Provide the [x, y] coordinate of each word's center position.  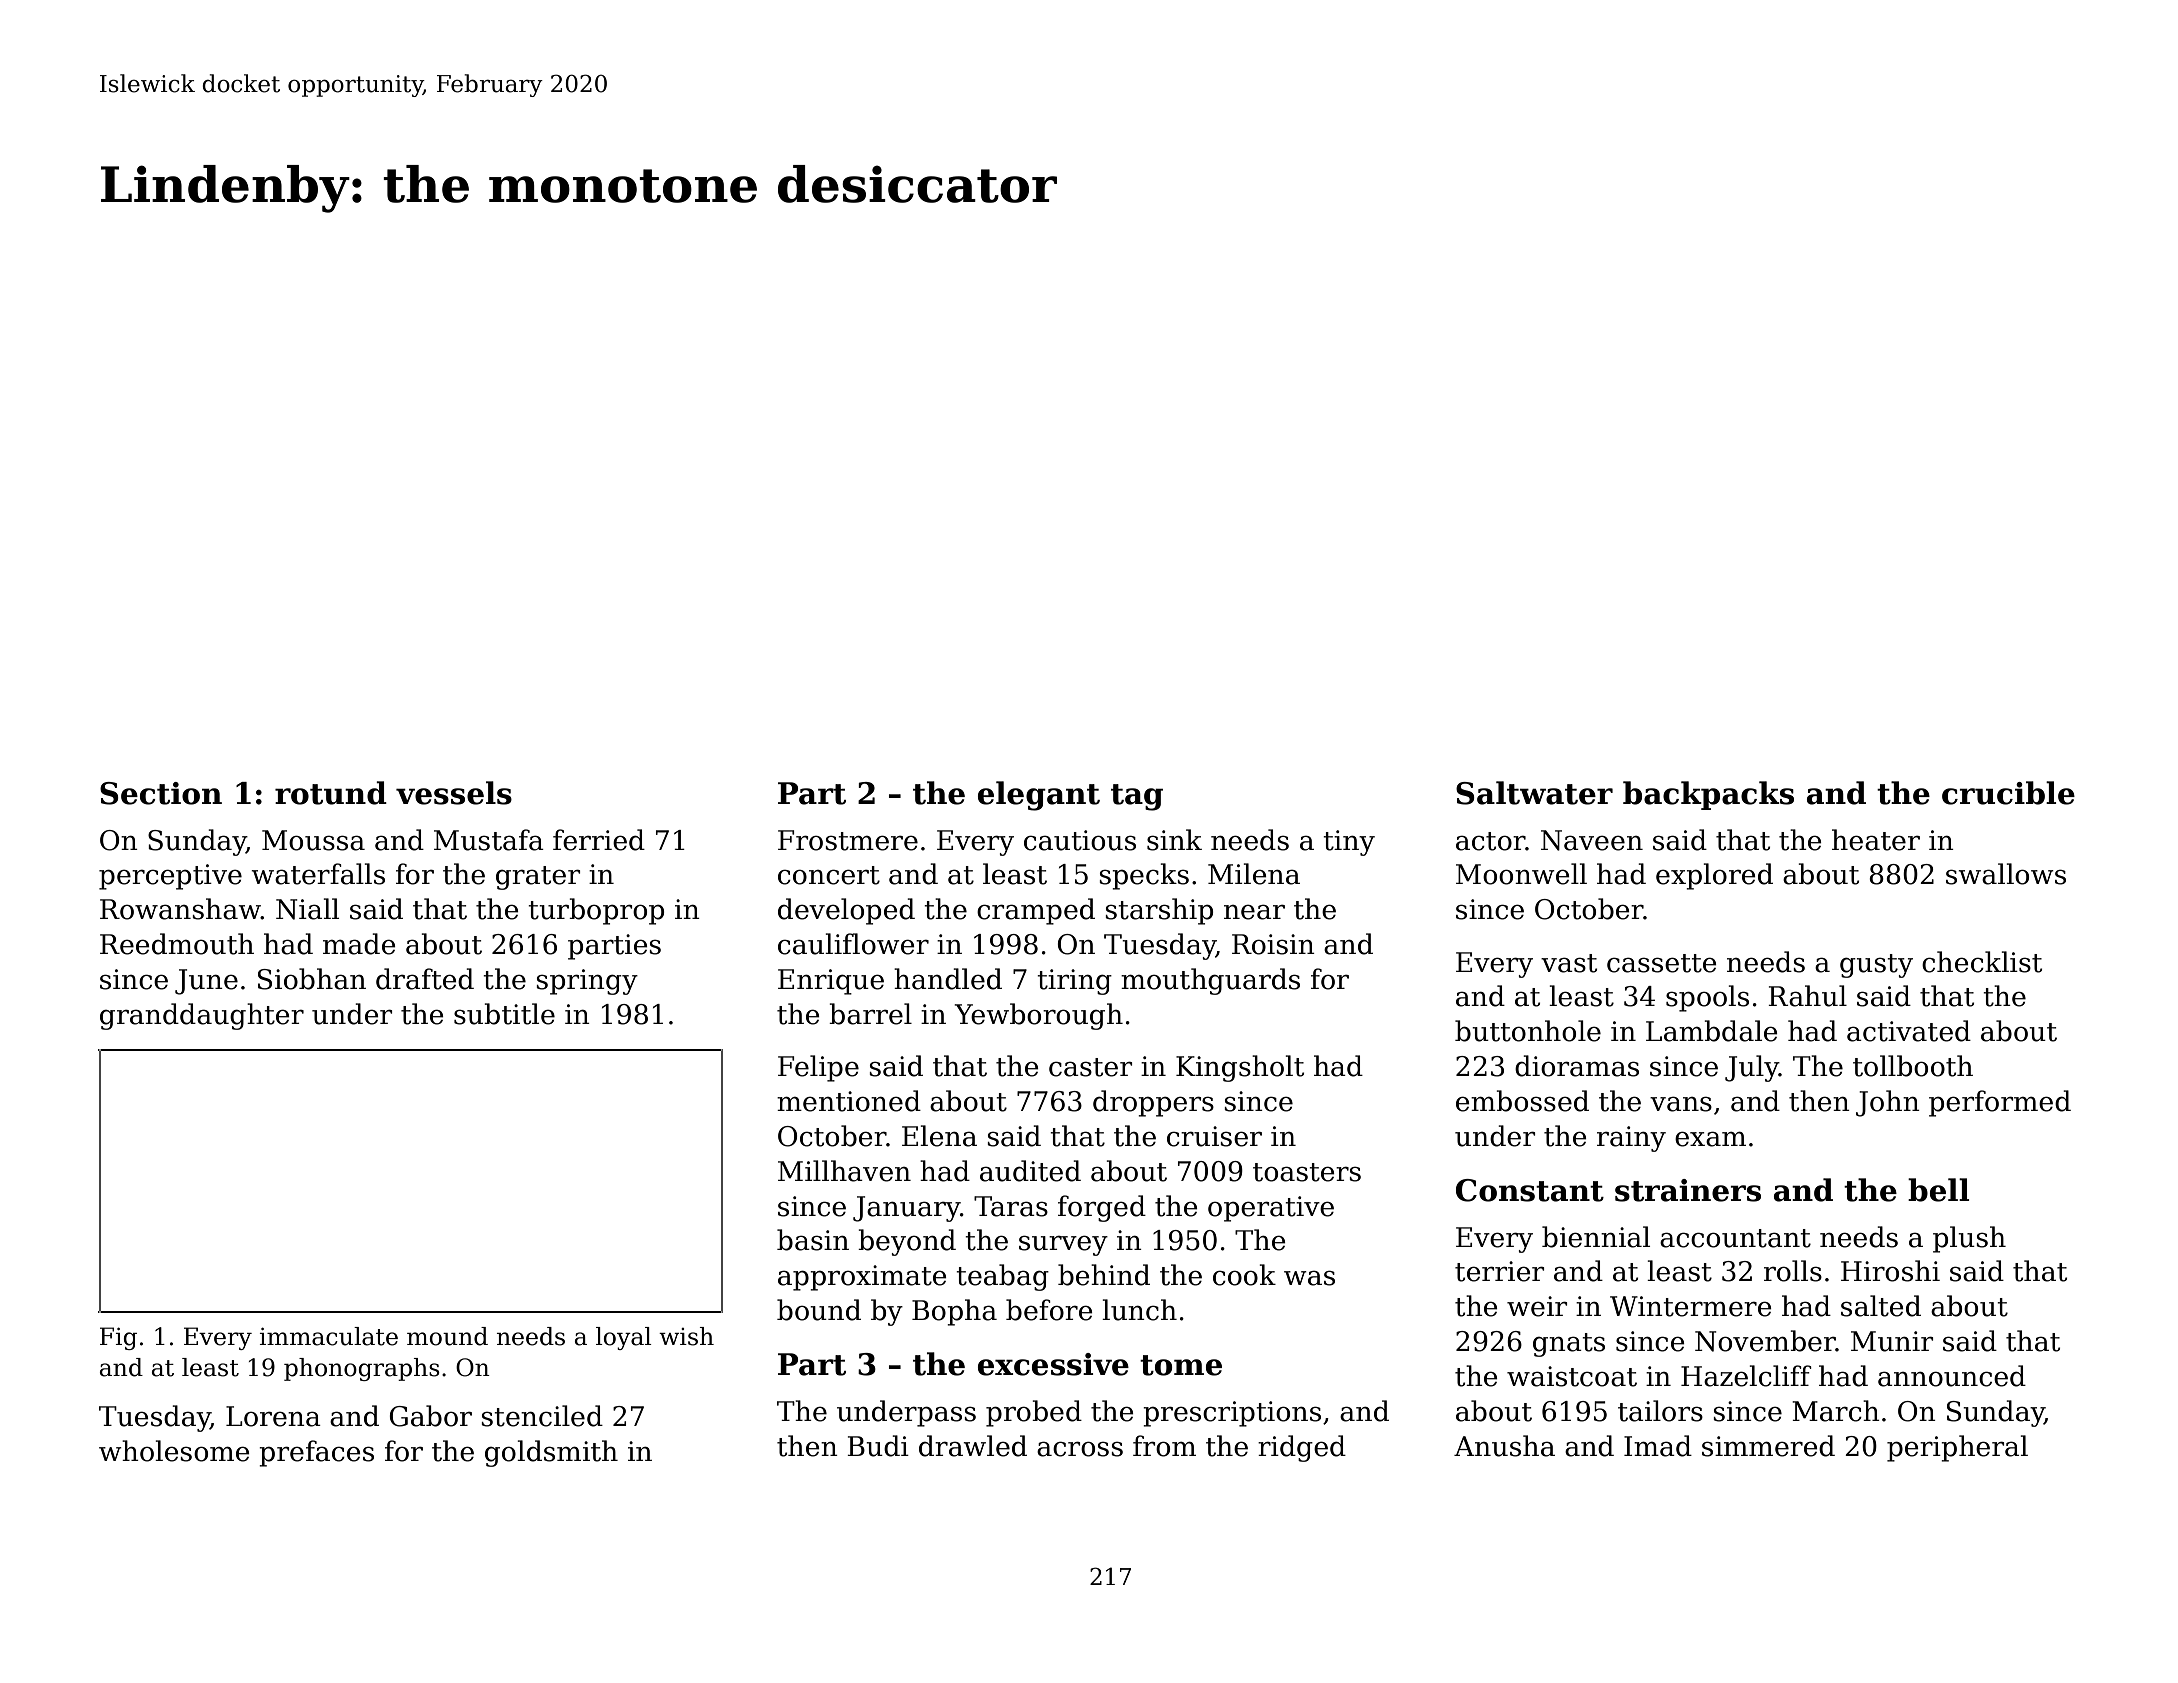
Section [161, 793]
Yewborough [1039, 1016]
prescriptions [1232, 1414]
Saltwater [1534, 793]
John [1888, 1103]
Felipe [818, 1068]
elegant [1039, 796]
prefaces [316, 1453]
